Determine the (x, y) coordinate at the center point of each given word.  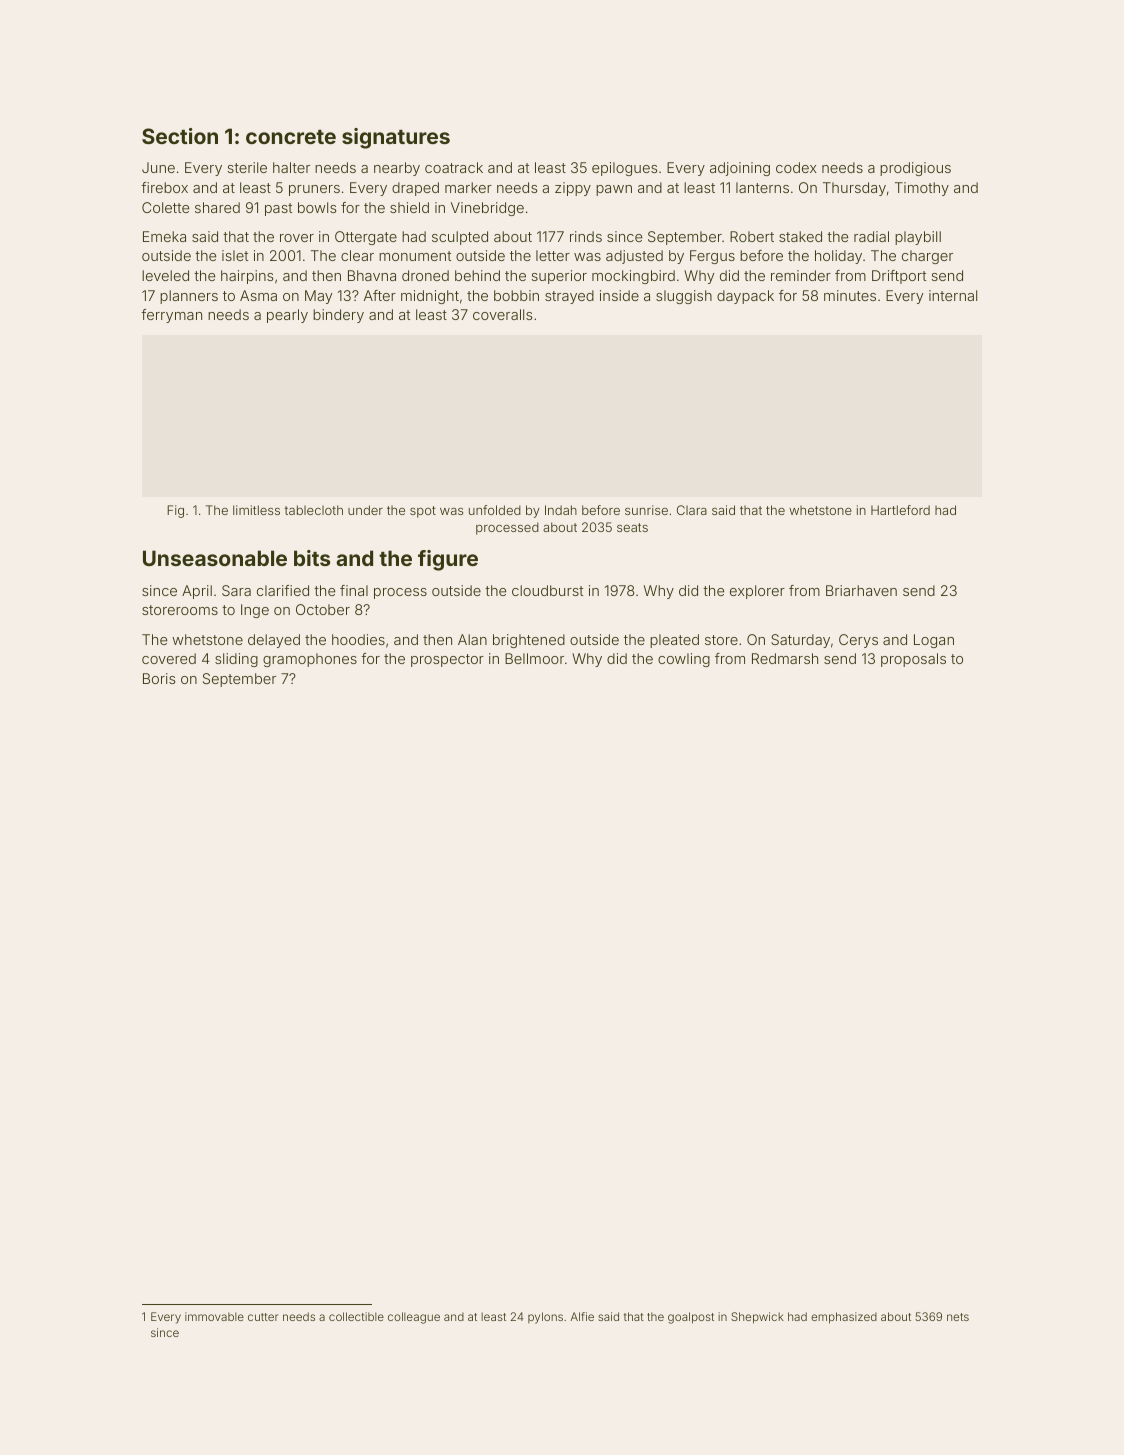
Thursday (854, 189)
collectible (356, 1316)
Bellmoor (534, 658)
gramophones (310, 660)
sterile (247, 167)
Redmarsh (785, 658)
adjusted (634, 257)
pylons (545, 1318)
